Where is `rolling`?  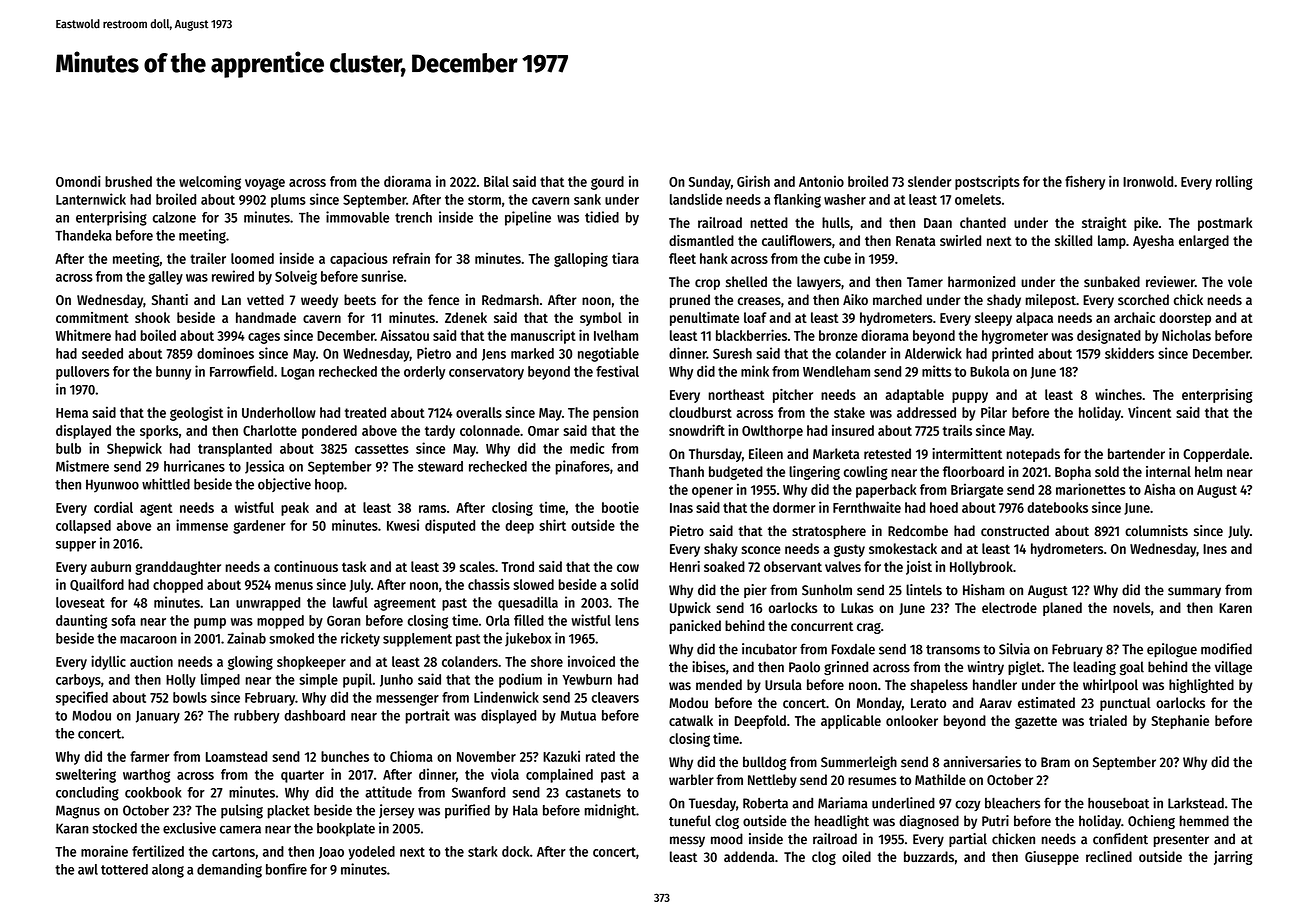
rolling is located at coordinates (1234, 182).
